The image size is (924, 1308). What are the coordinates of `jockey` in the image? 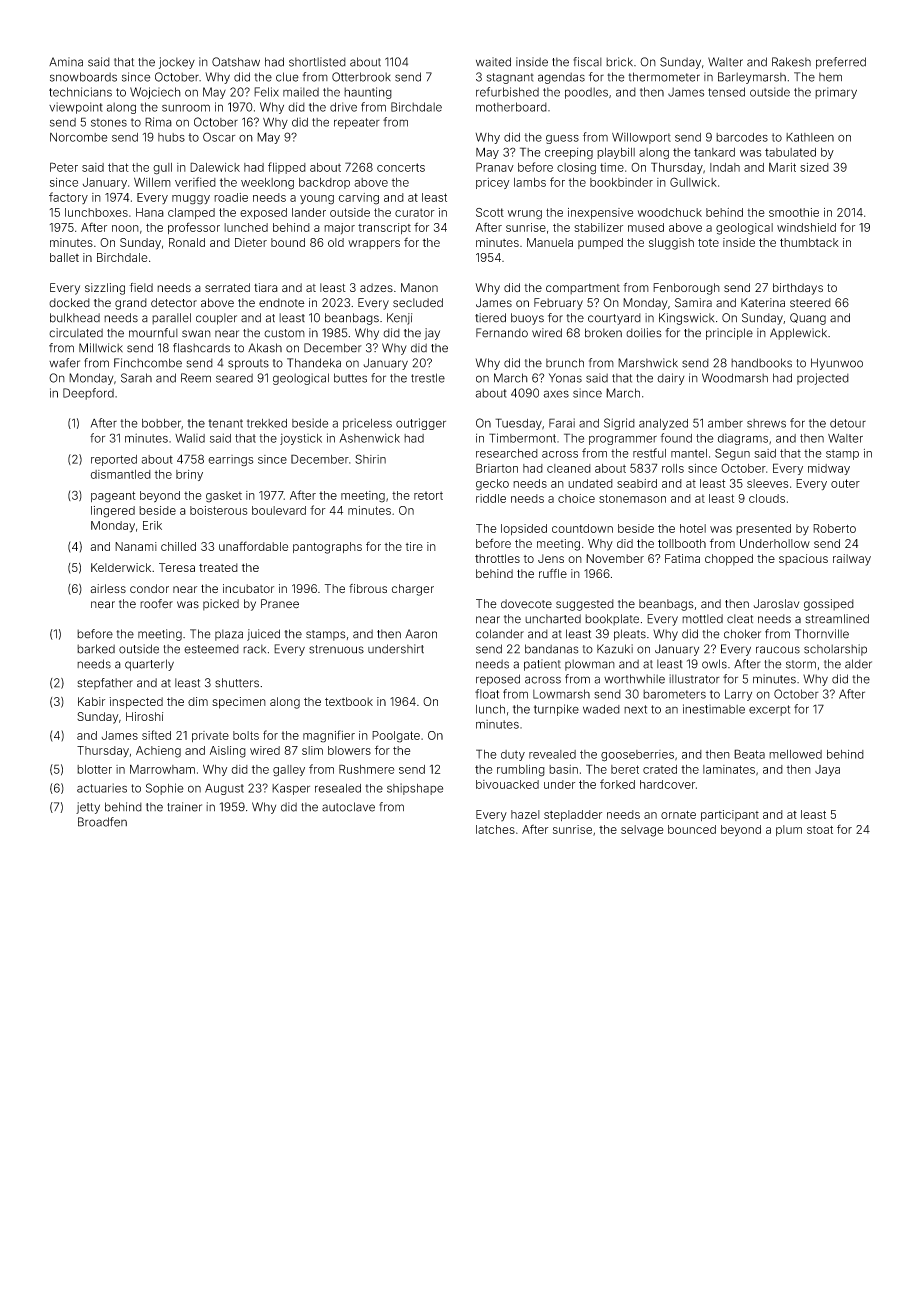 It's located at (177, 63).
